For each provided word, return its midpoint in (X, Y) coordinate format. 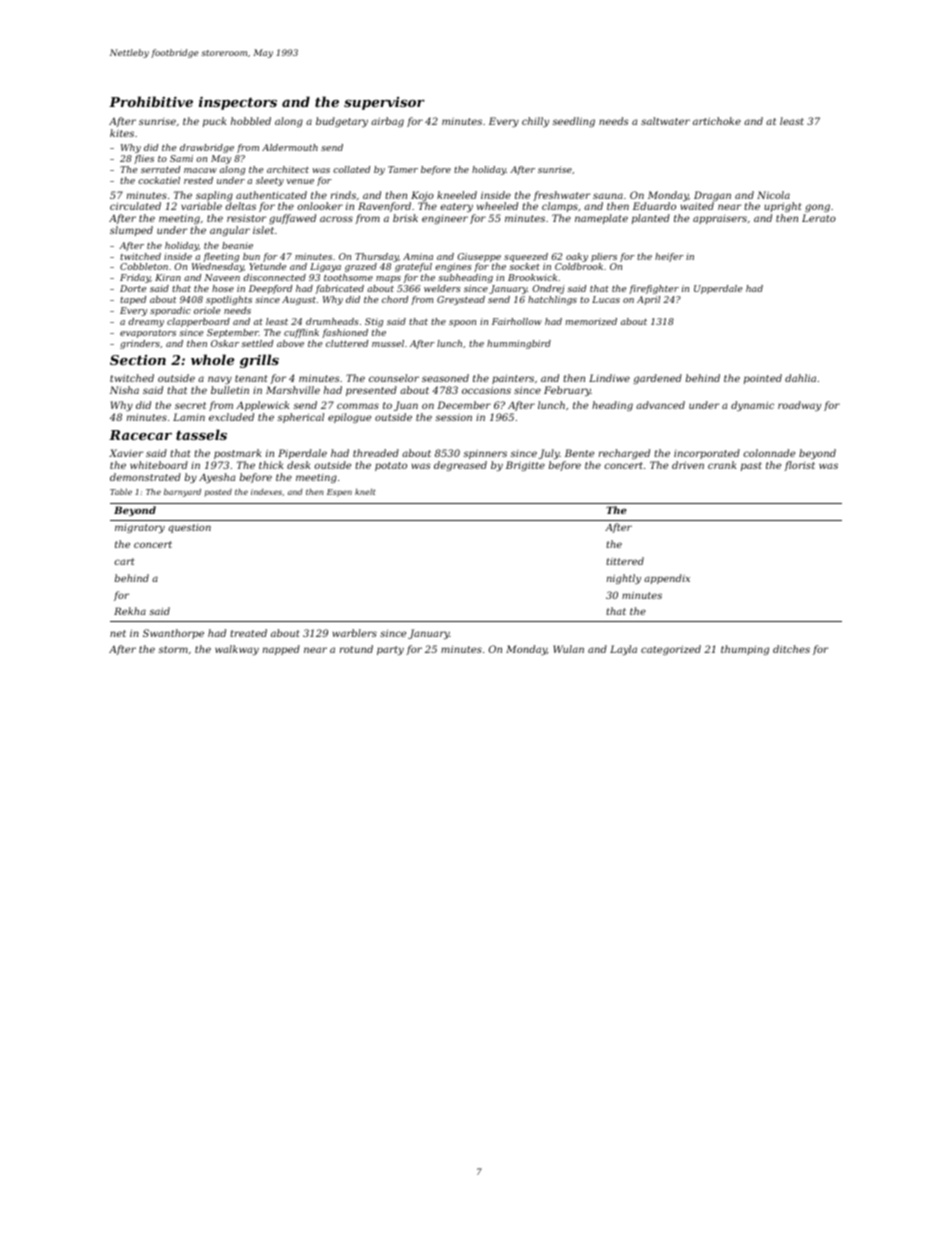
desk (299, 465)
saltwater (665, 121)
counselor (394, 378)
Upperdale (718, 289)
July (549, 454)
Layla (623, 650)
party (390, 650)
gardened (657, 379)
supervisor (384, 103)
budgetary (342, 122)
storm (173, 649)
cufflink (301, 333)
